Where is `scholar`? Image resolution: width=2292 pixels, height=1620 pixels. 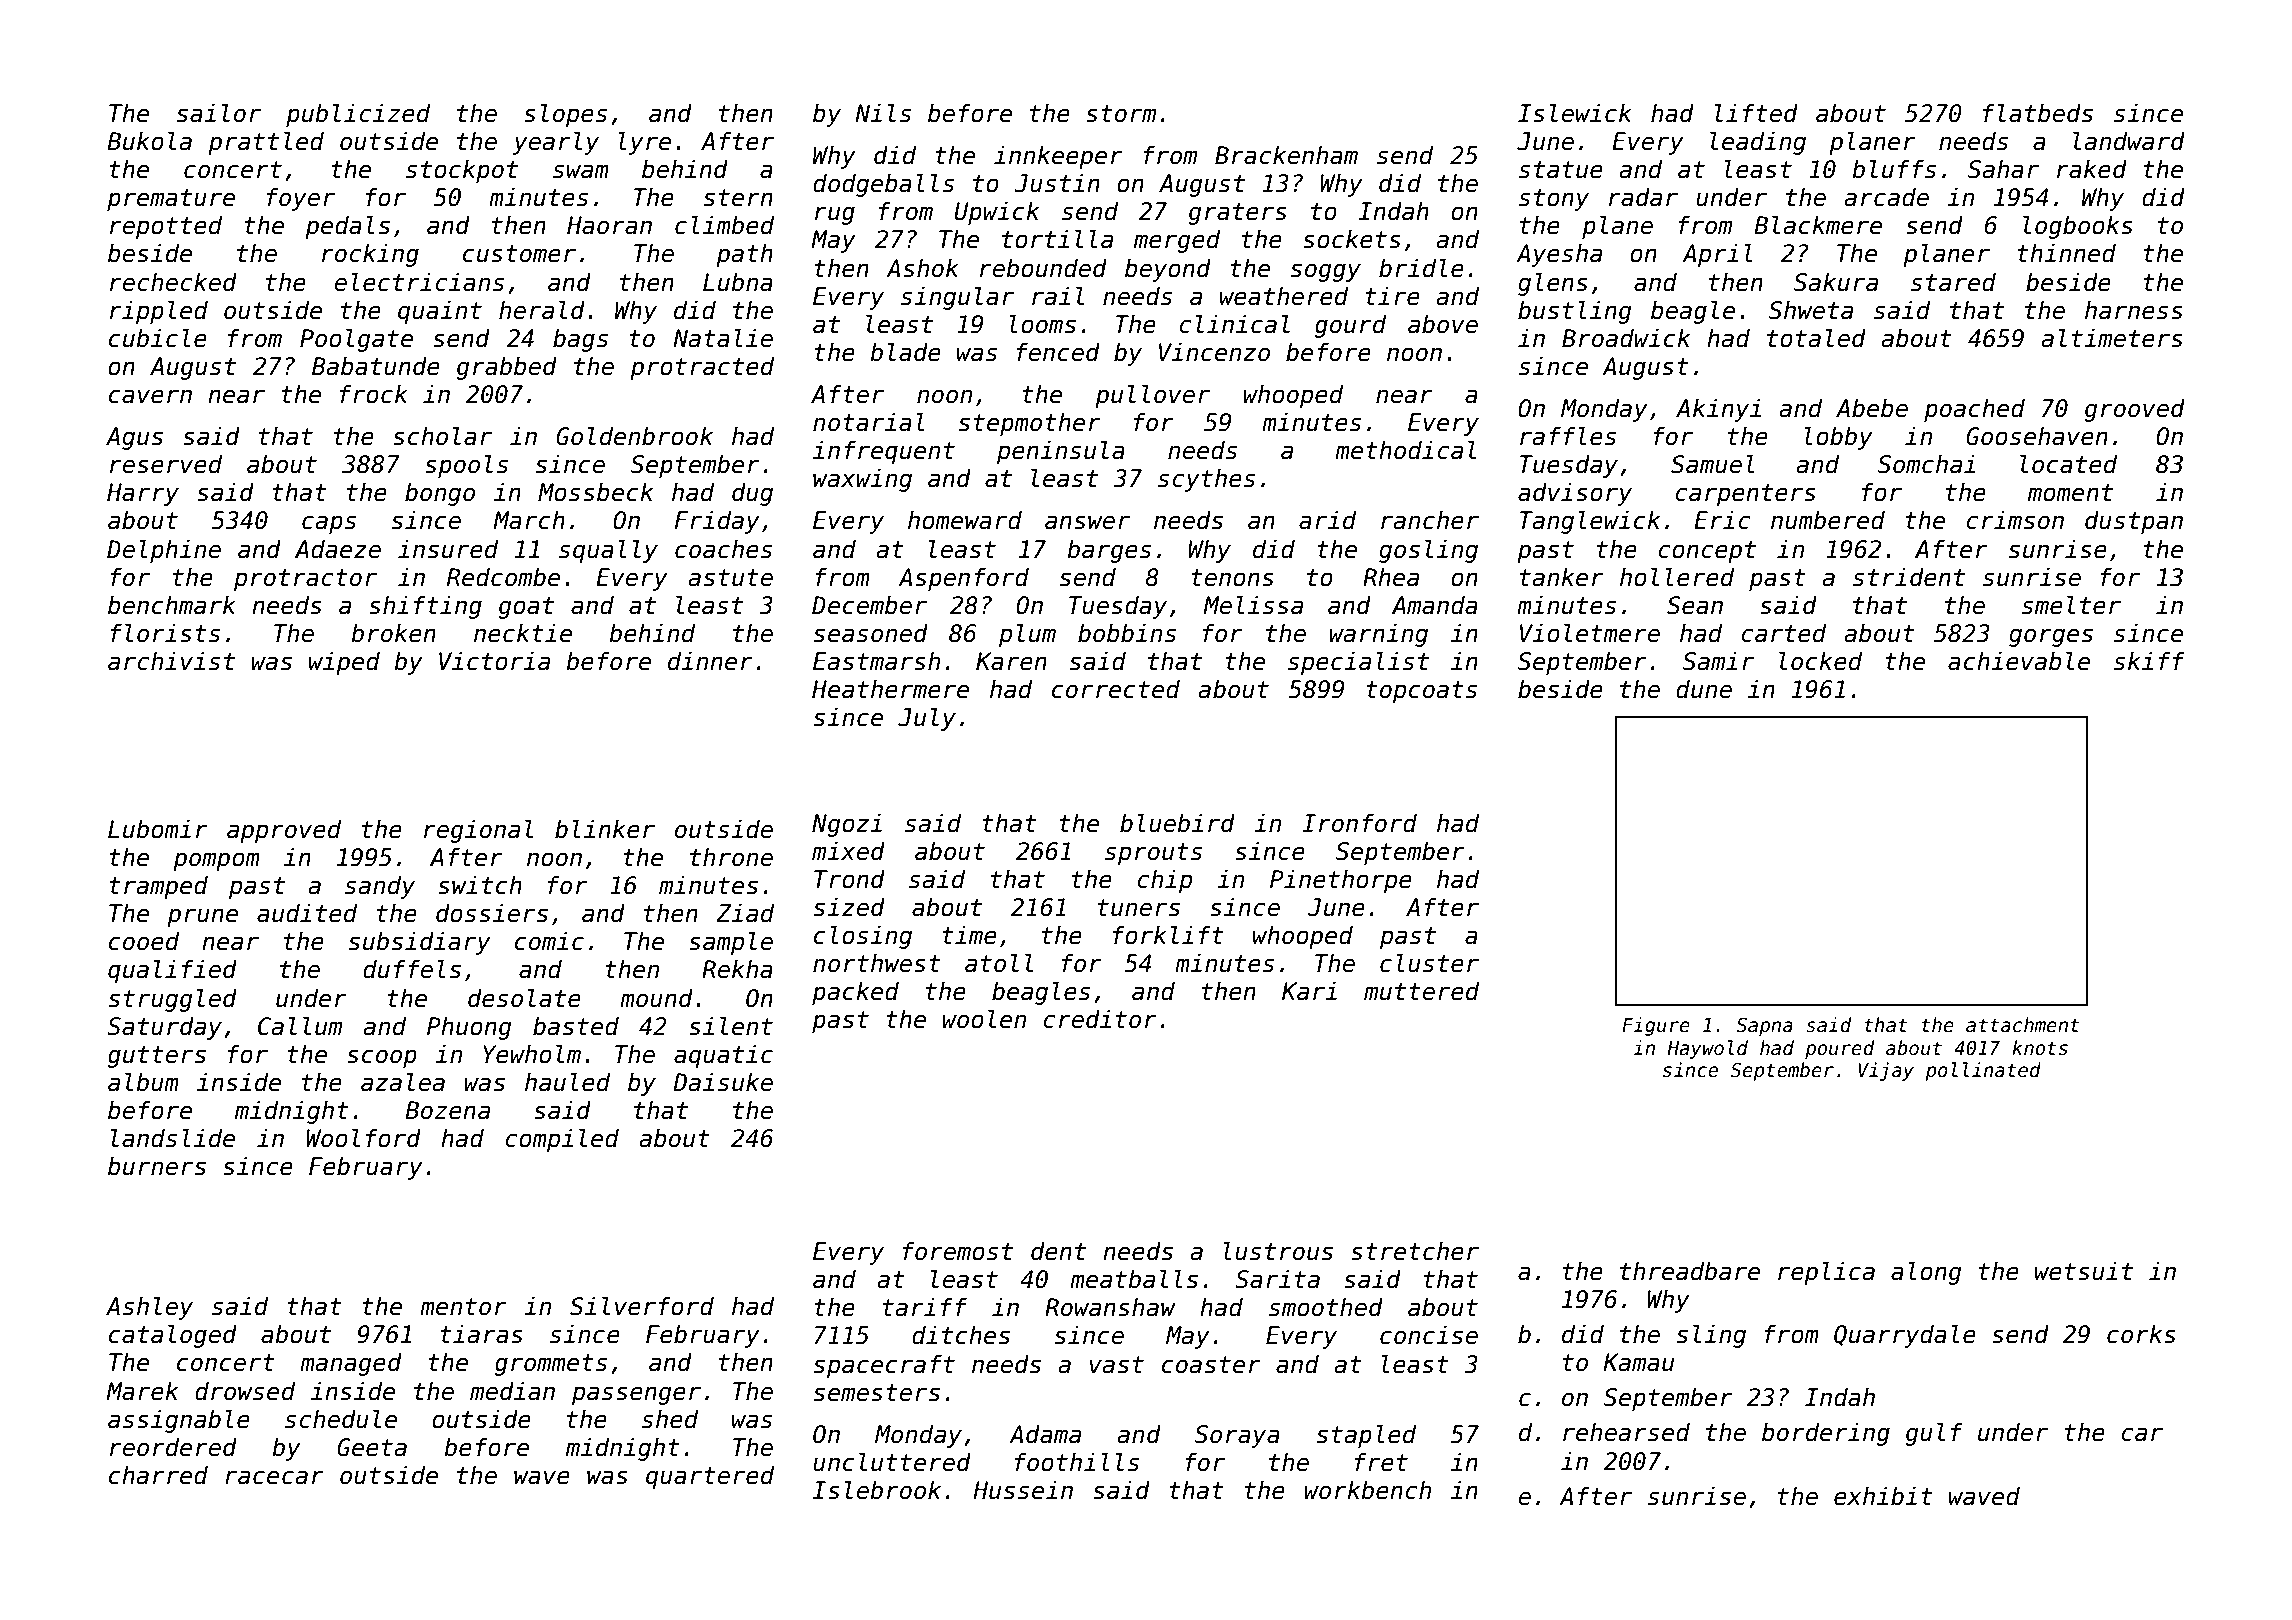
scholar is located at coordinates (442, 436).
